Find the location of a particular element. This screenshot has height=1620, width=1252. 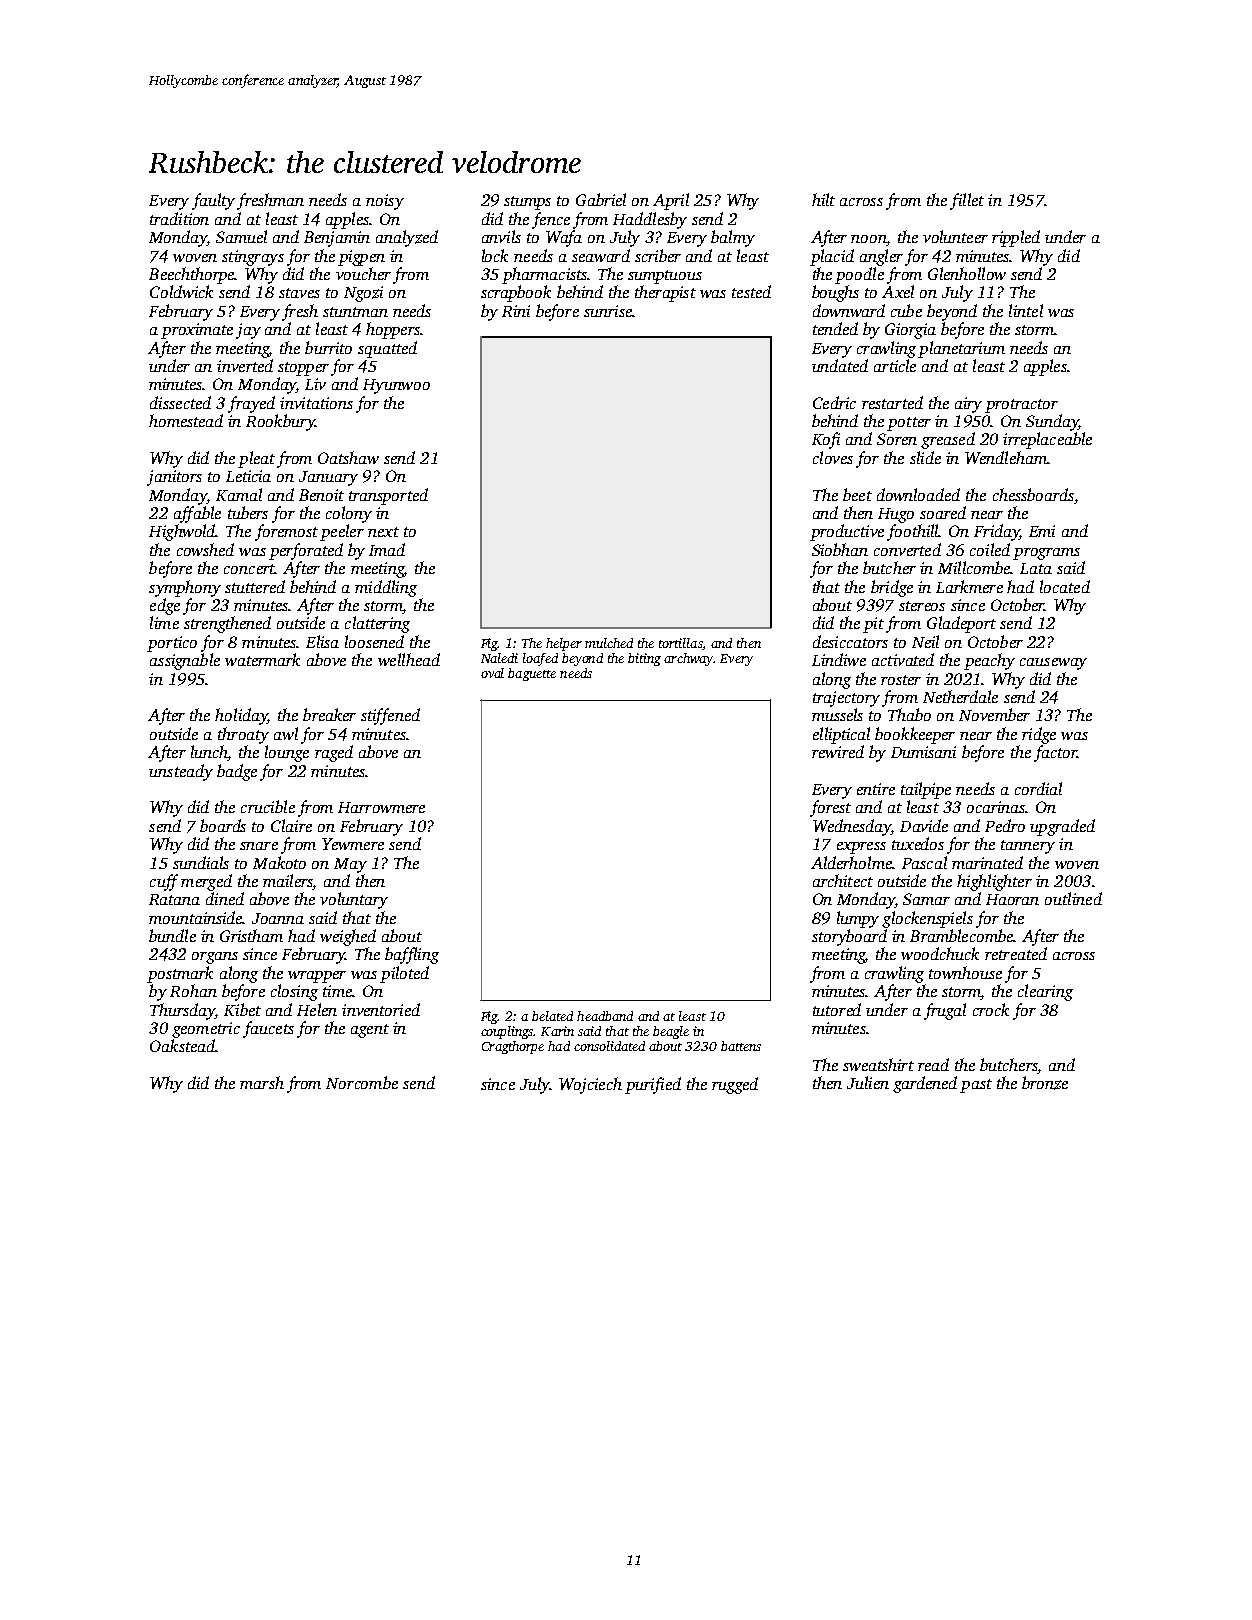

bronze is located at coordinates (1045, 1083).
